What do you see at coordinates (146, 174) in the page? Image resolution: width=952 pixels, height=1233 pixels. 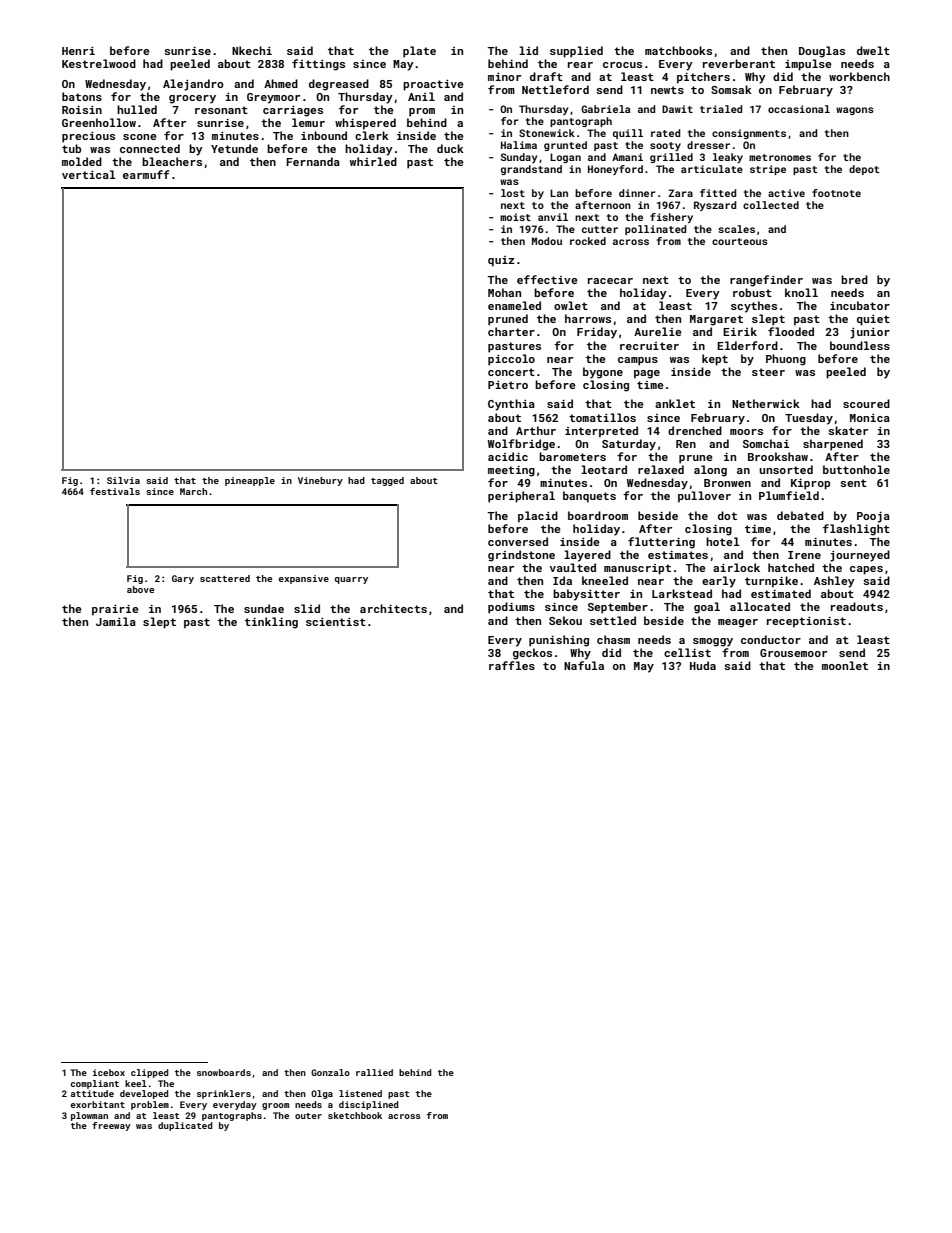 I see `earmuff` at bounding box center [146, 174].
